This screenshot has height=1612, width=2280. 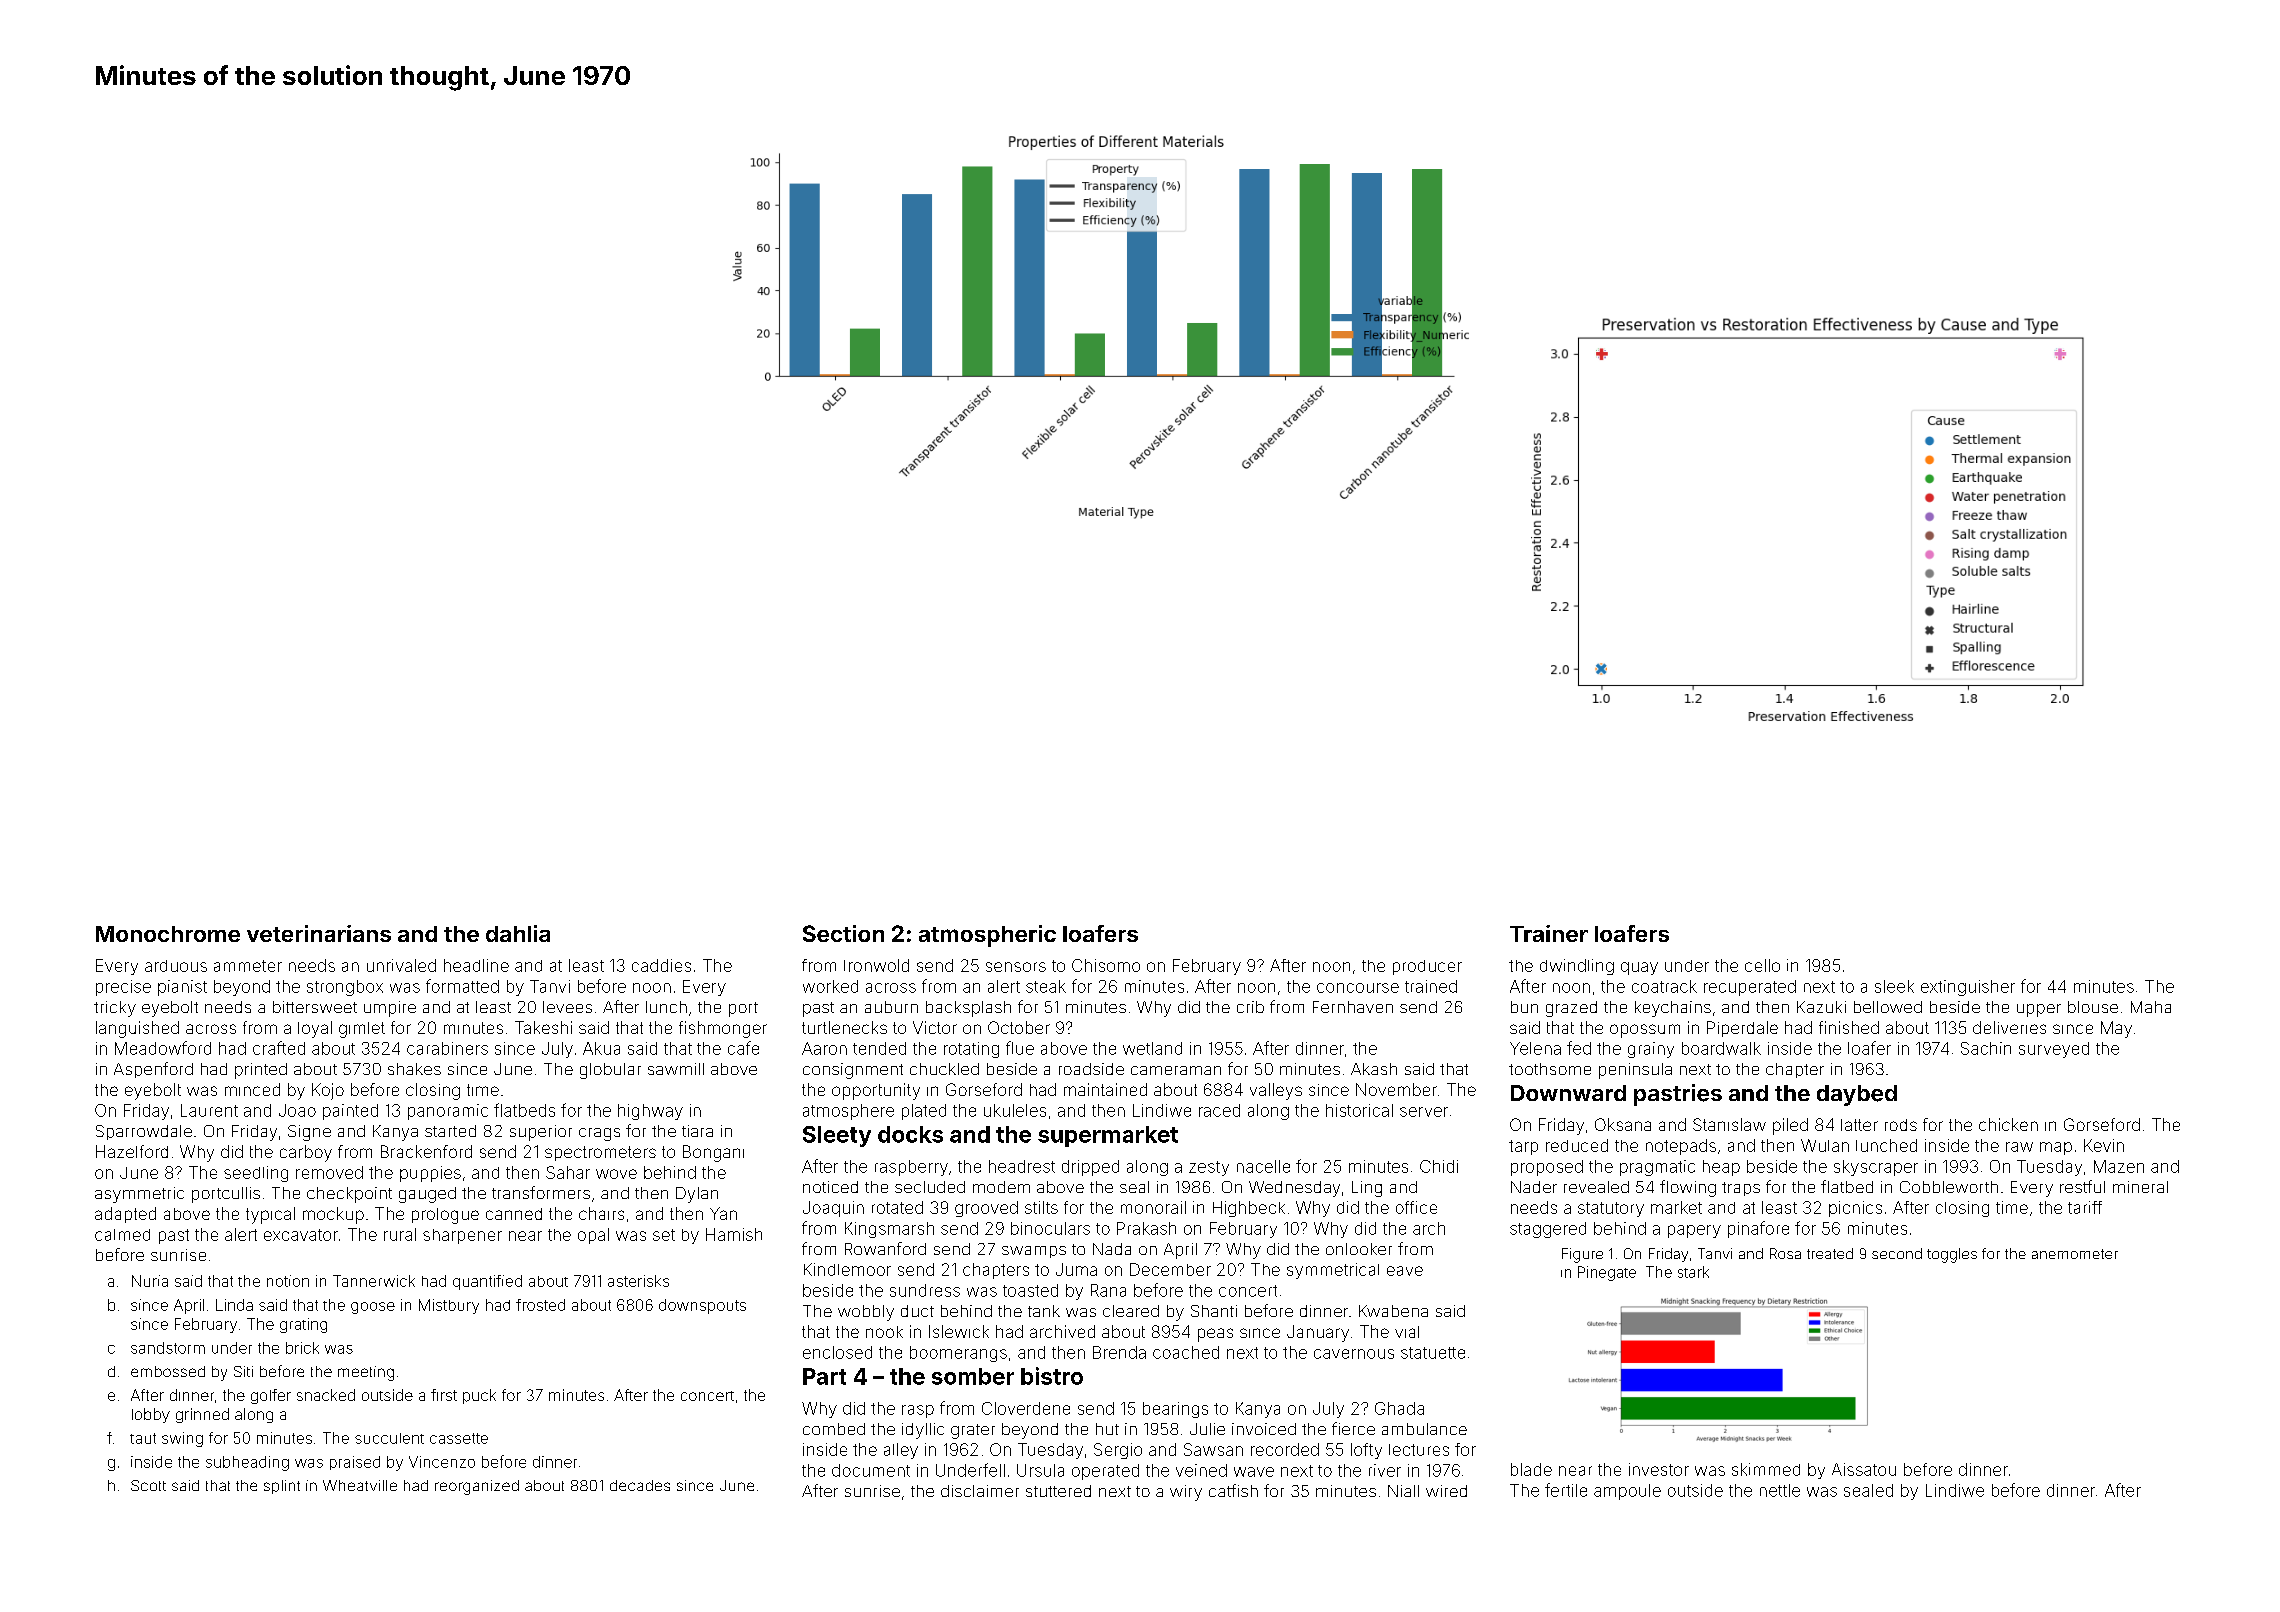 I want to click on bearings, so click(x=1175, y=1410).
